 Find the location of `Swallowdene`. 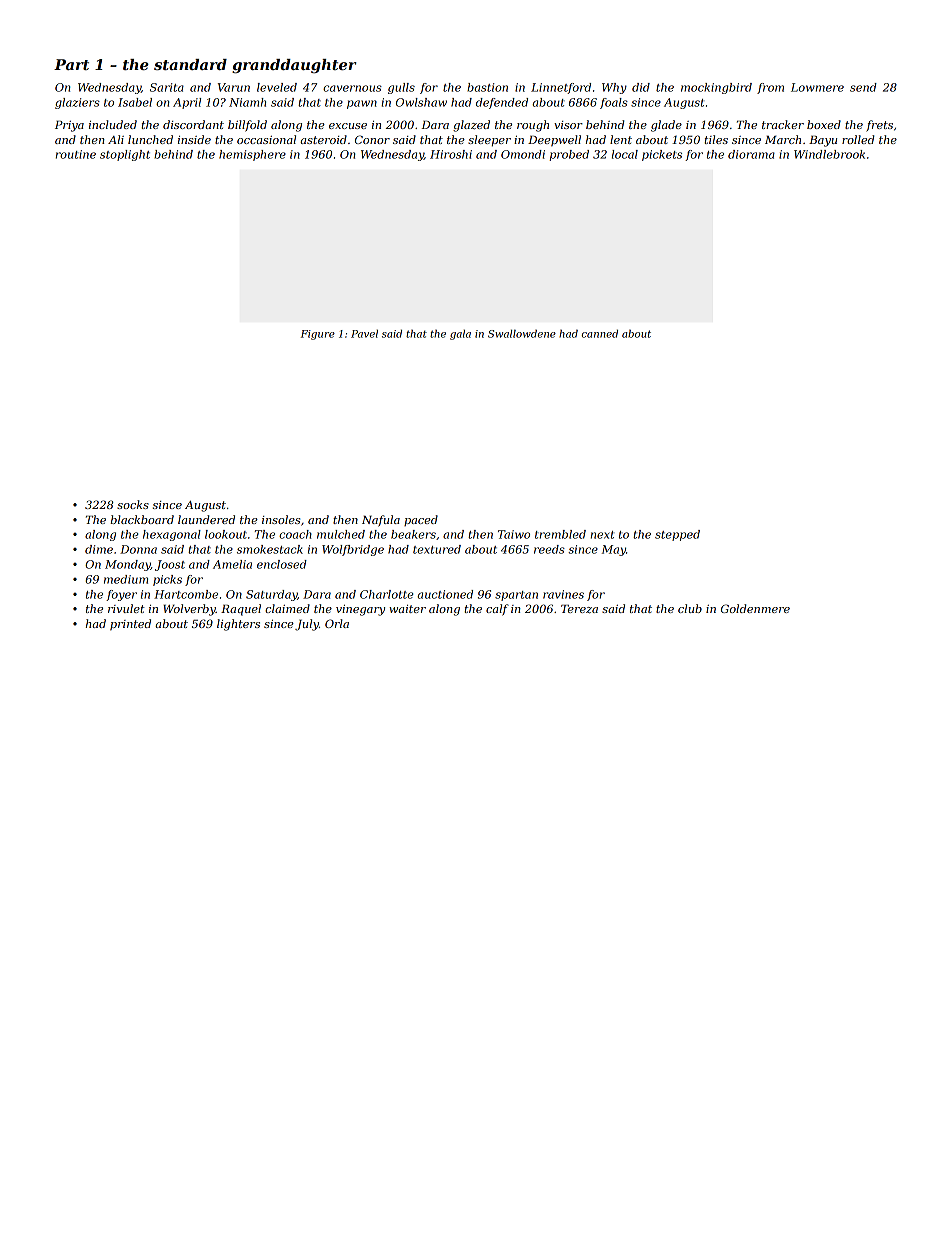

Swallowdene is located at coordinates (522, 334).
